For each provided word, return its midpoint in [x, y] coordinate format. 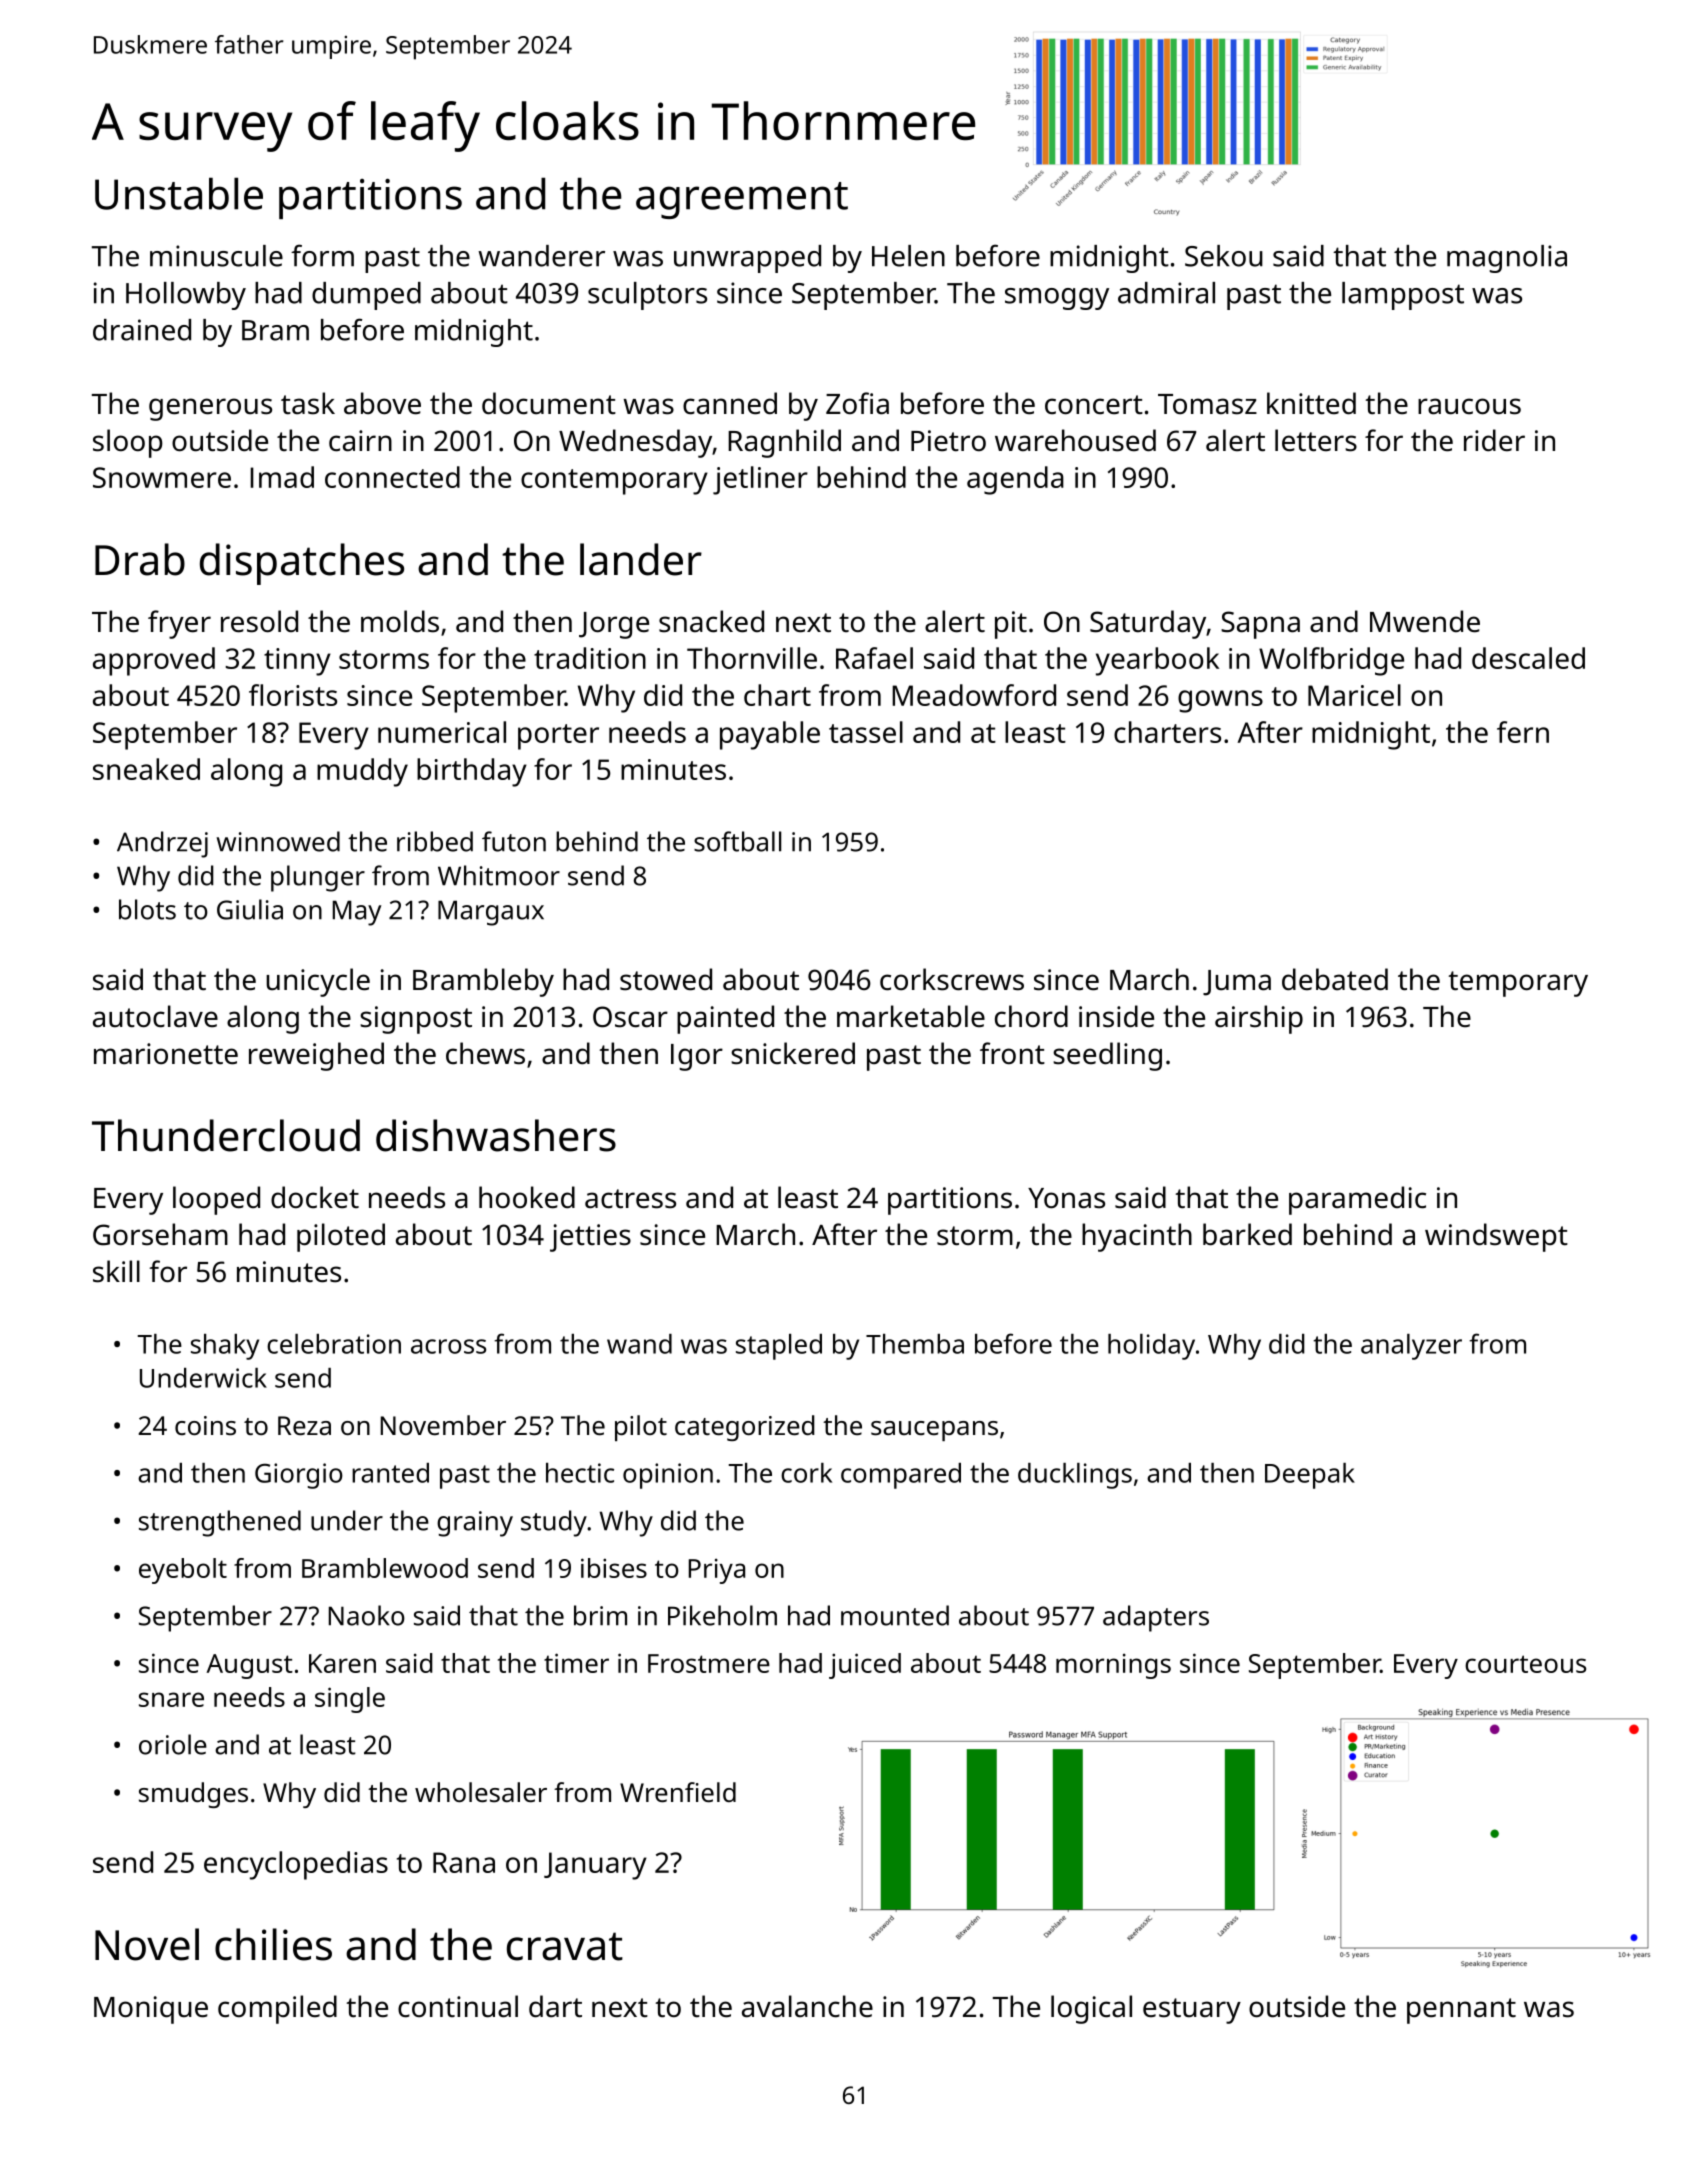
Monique [151, 2010]
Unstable [179, 193]
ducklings [1075, 1476]
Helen [908, 256]
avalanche [807, 2006]
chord [1031, 1016]
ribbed [435, 841]
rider [1494, 440]
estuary [1192, 2011]
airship [1259, 1019]
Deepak [1310, 1476]
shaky [225, 1347]
